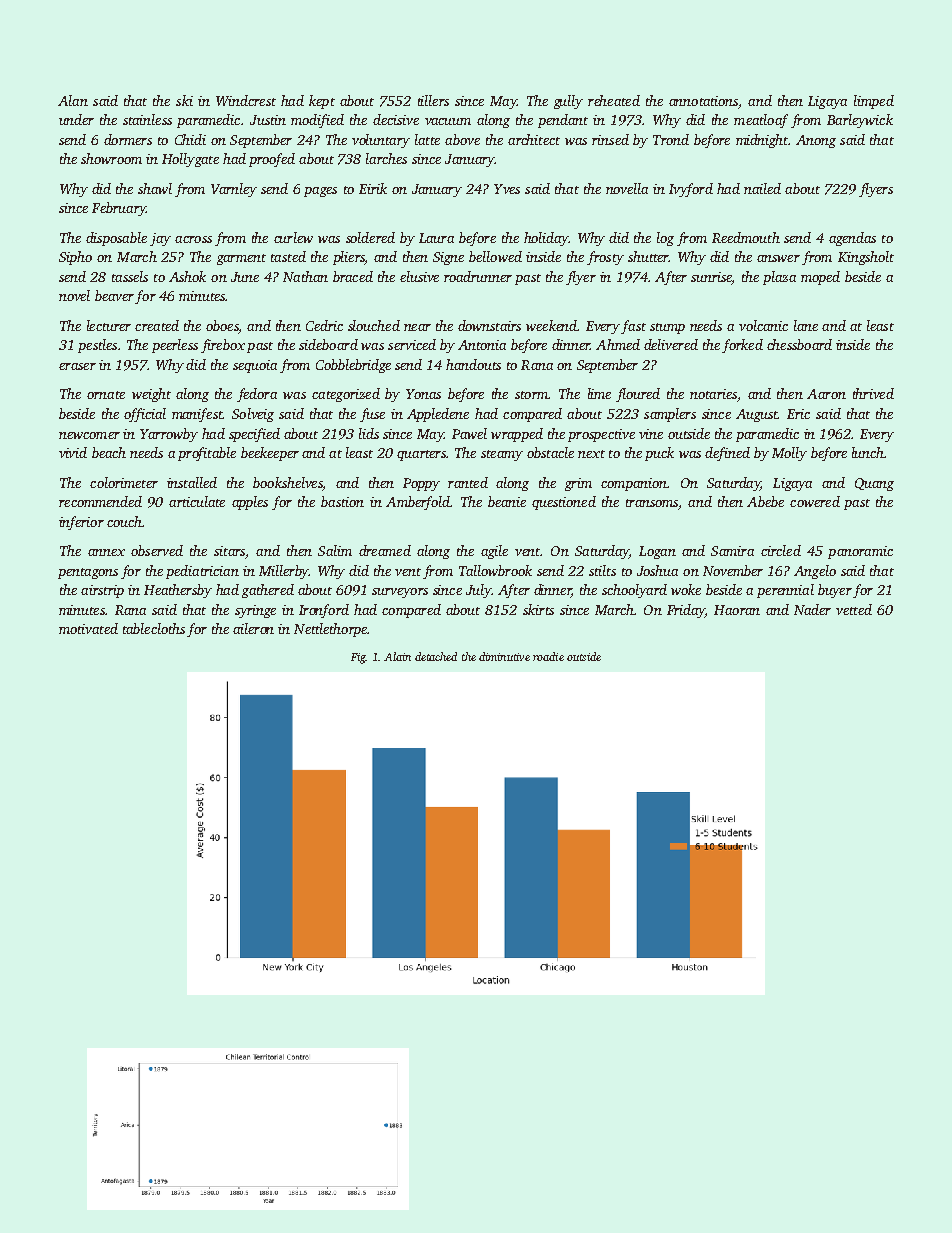 This page has height=1233, width=952. I want to click on gully, so click(568, 102).
